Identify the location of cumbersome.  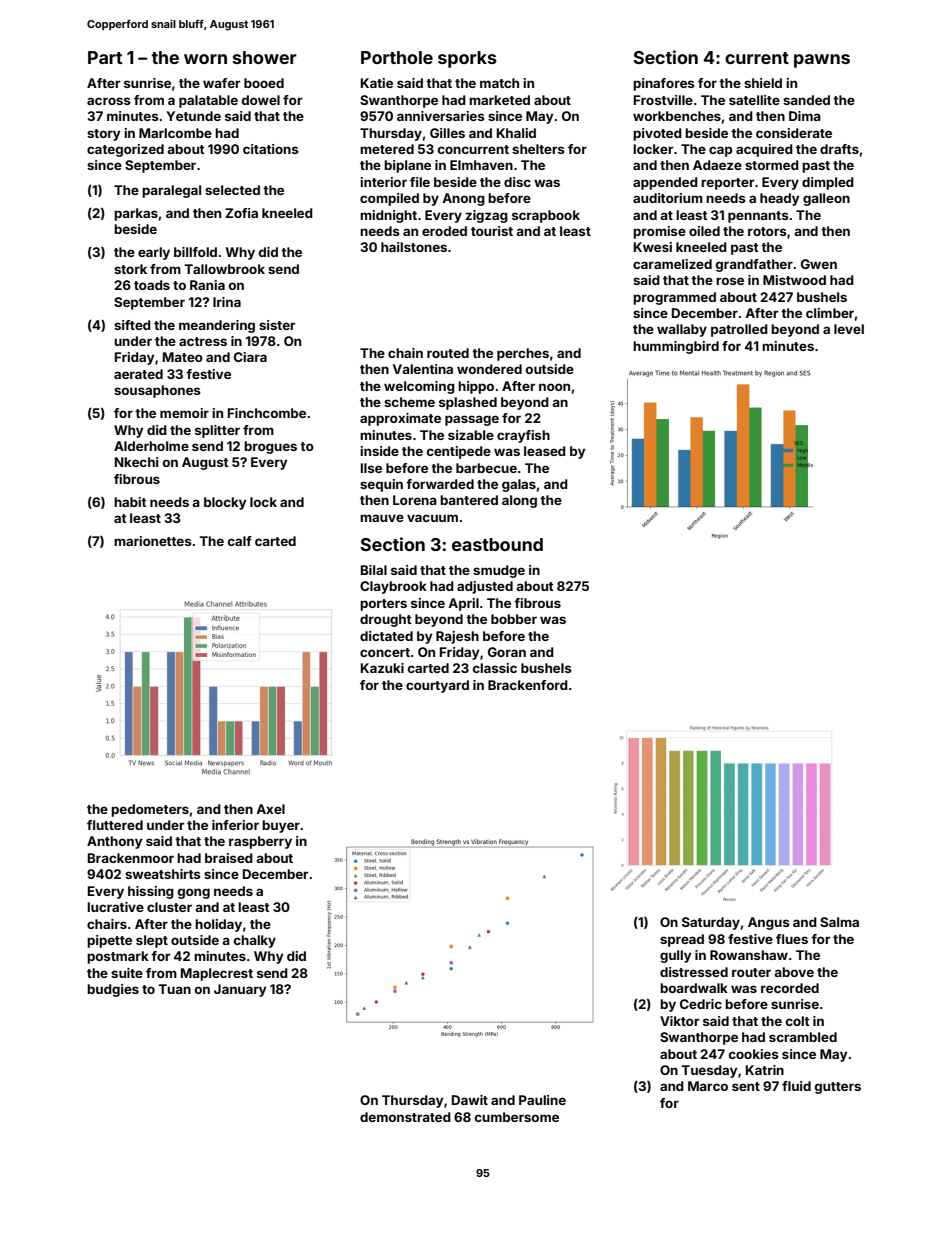
(517, 1117).
